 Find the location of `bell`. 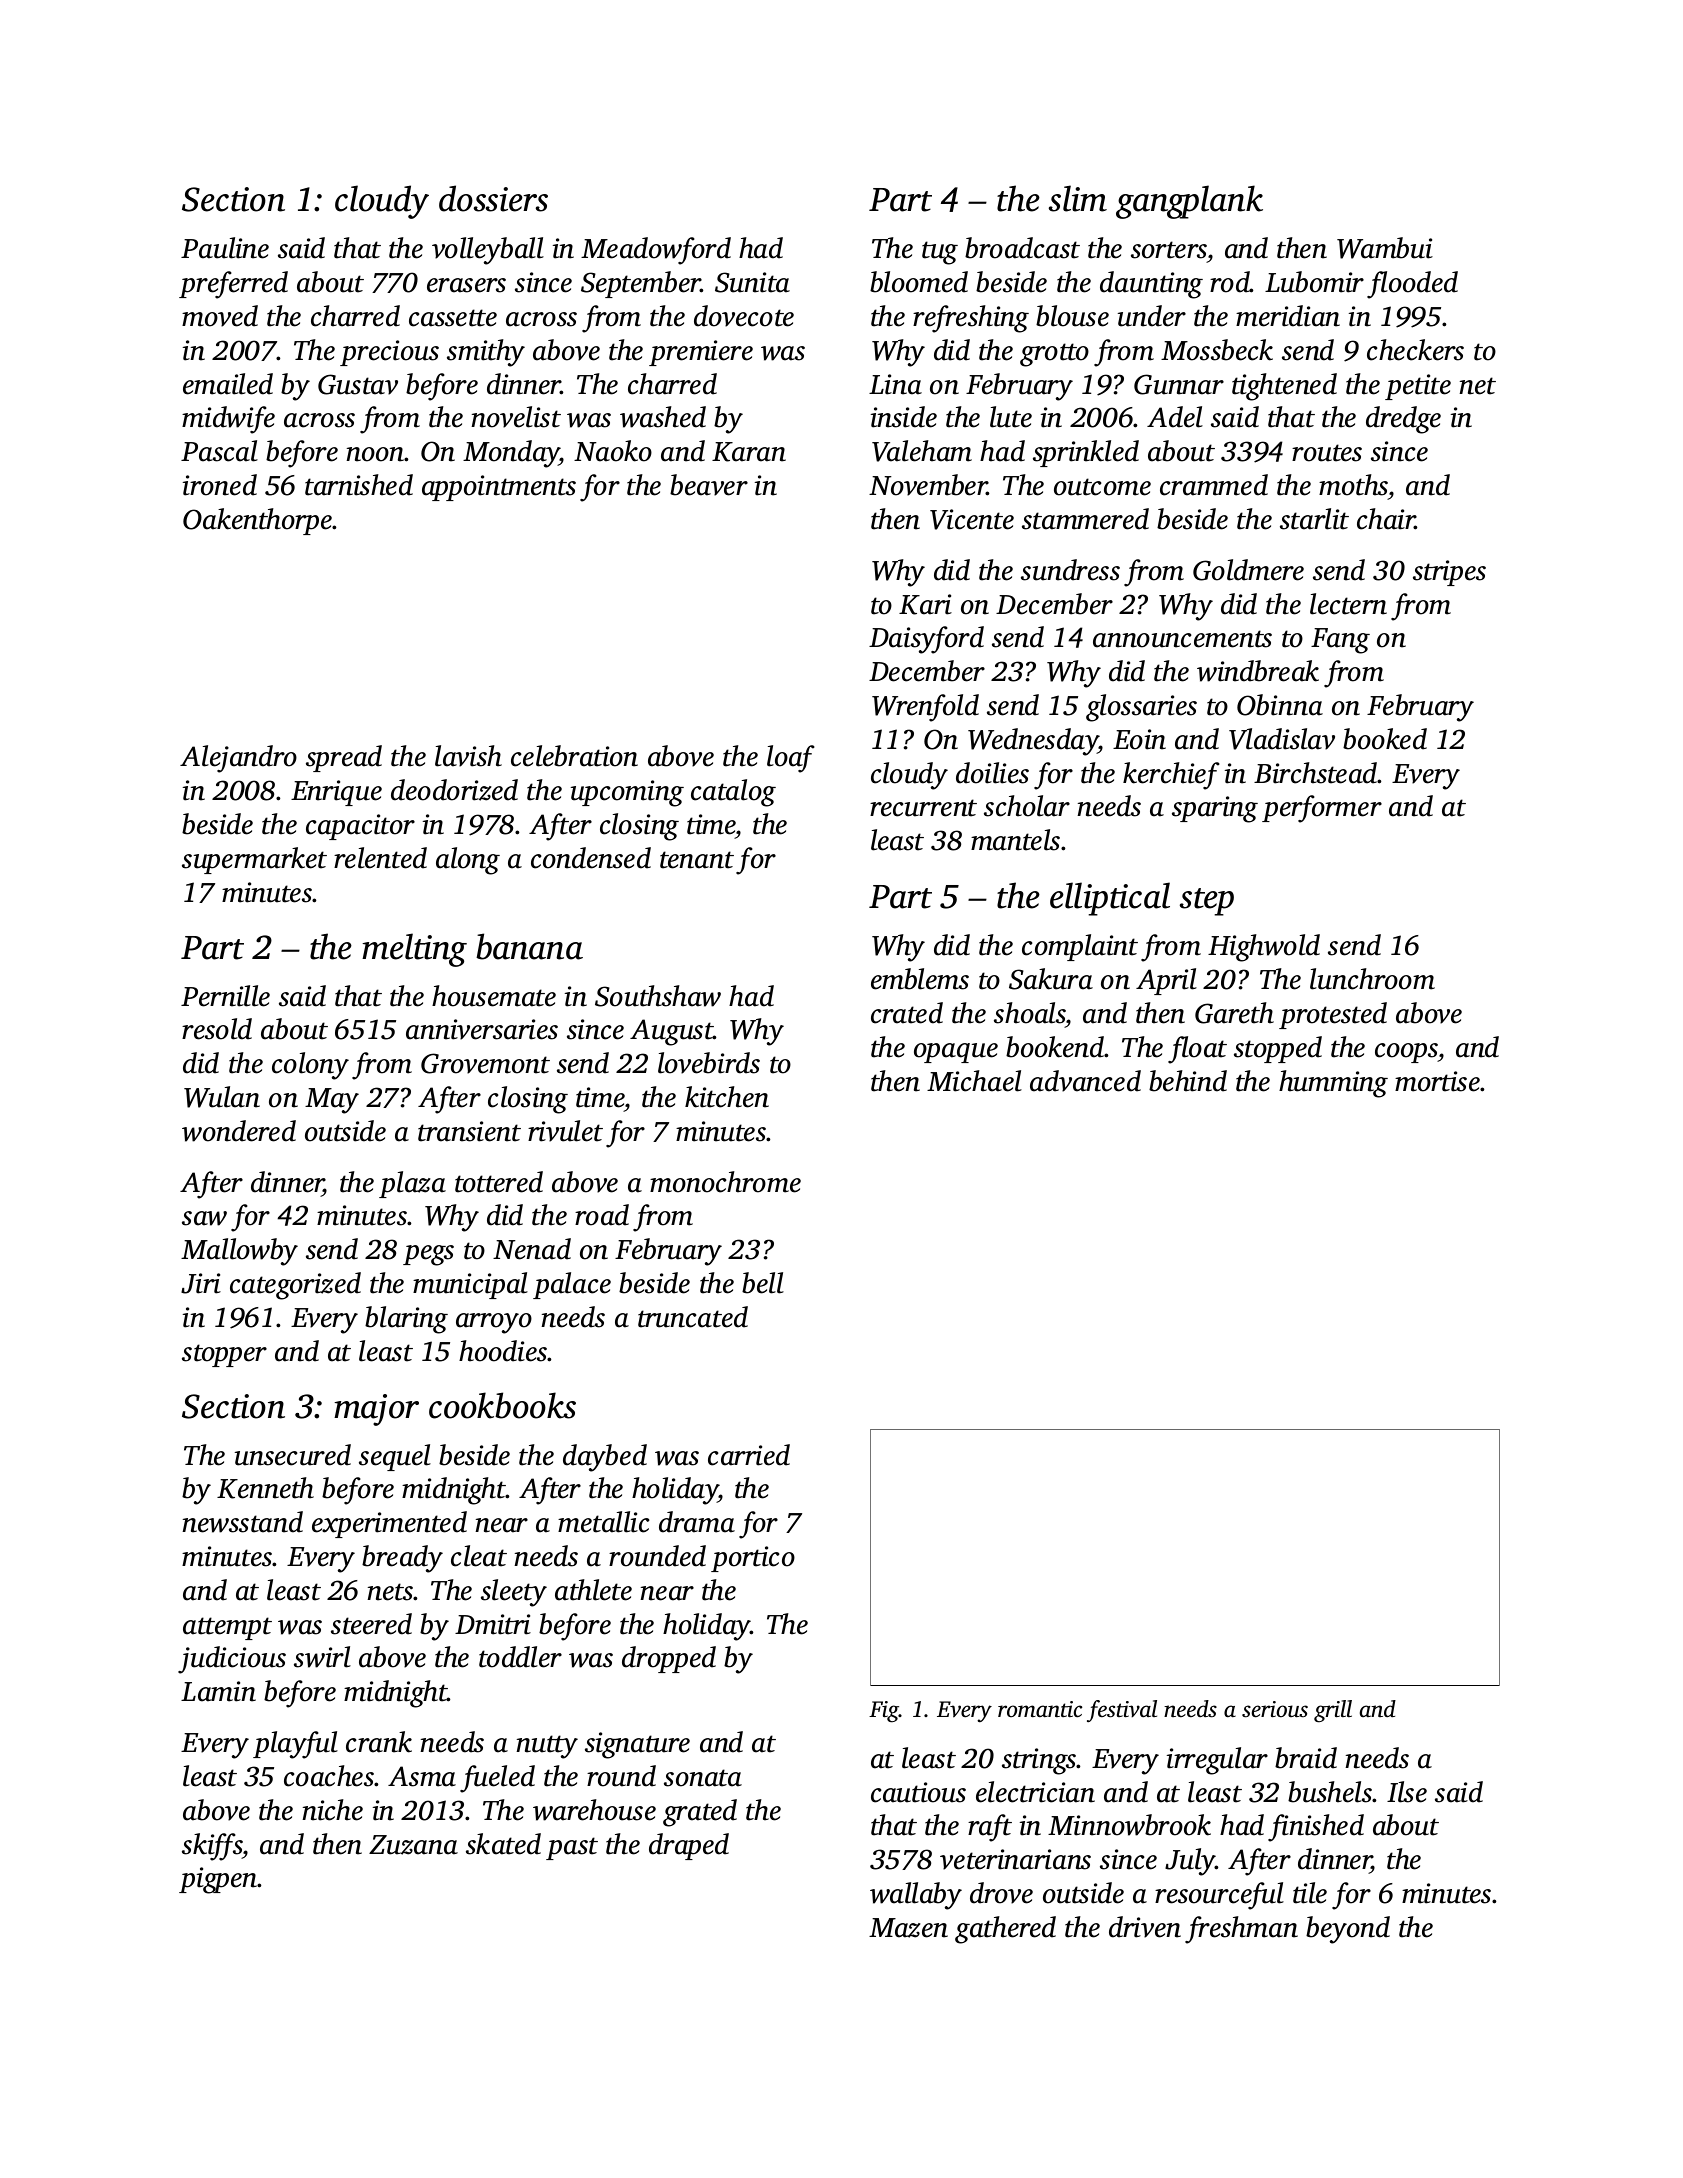

bell is located at coordinates (763, 1283).
